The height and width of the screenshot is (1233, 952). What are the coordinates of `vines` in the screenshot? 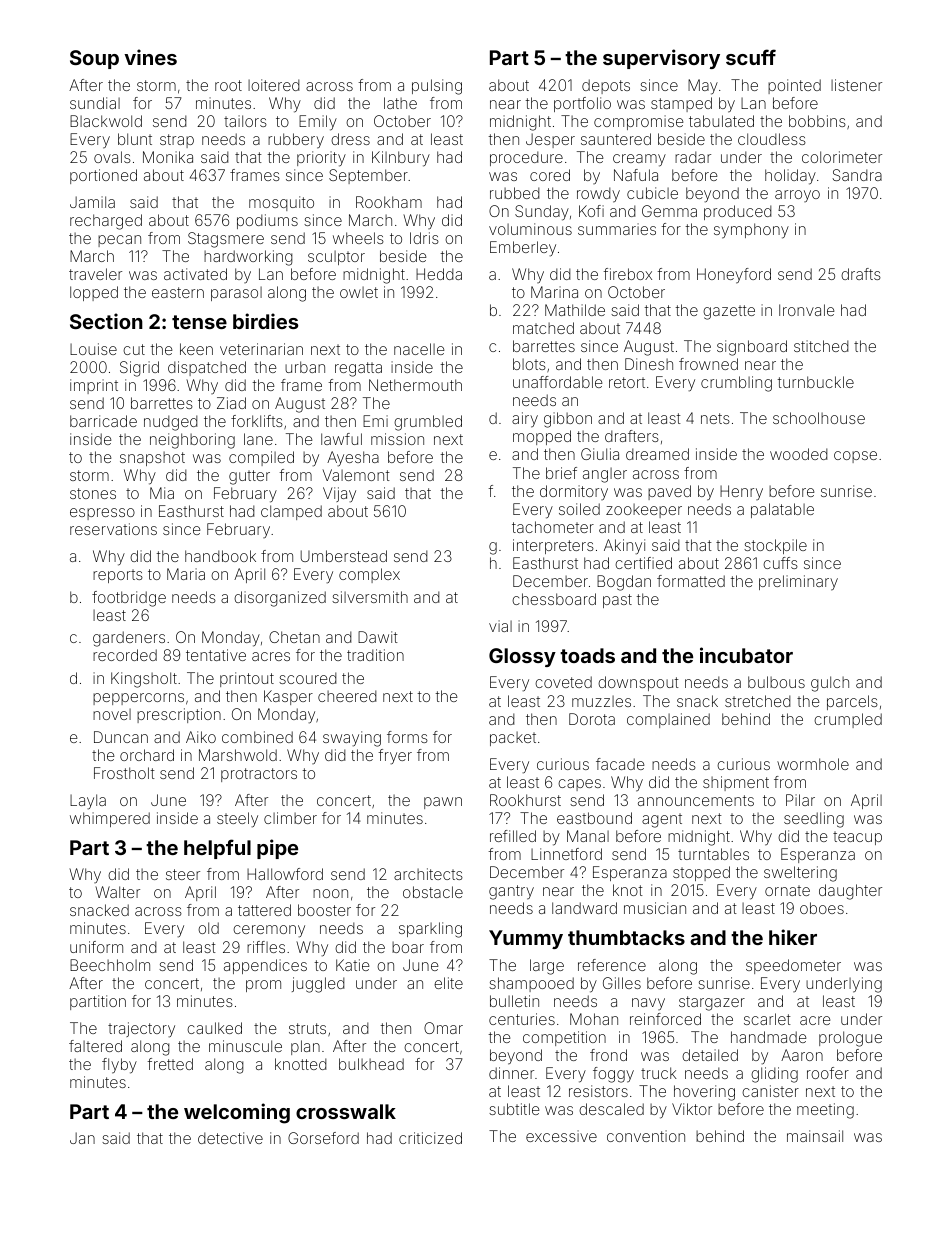 It's located at (150, 57).
